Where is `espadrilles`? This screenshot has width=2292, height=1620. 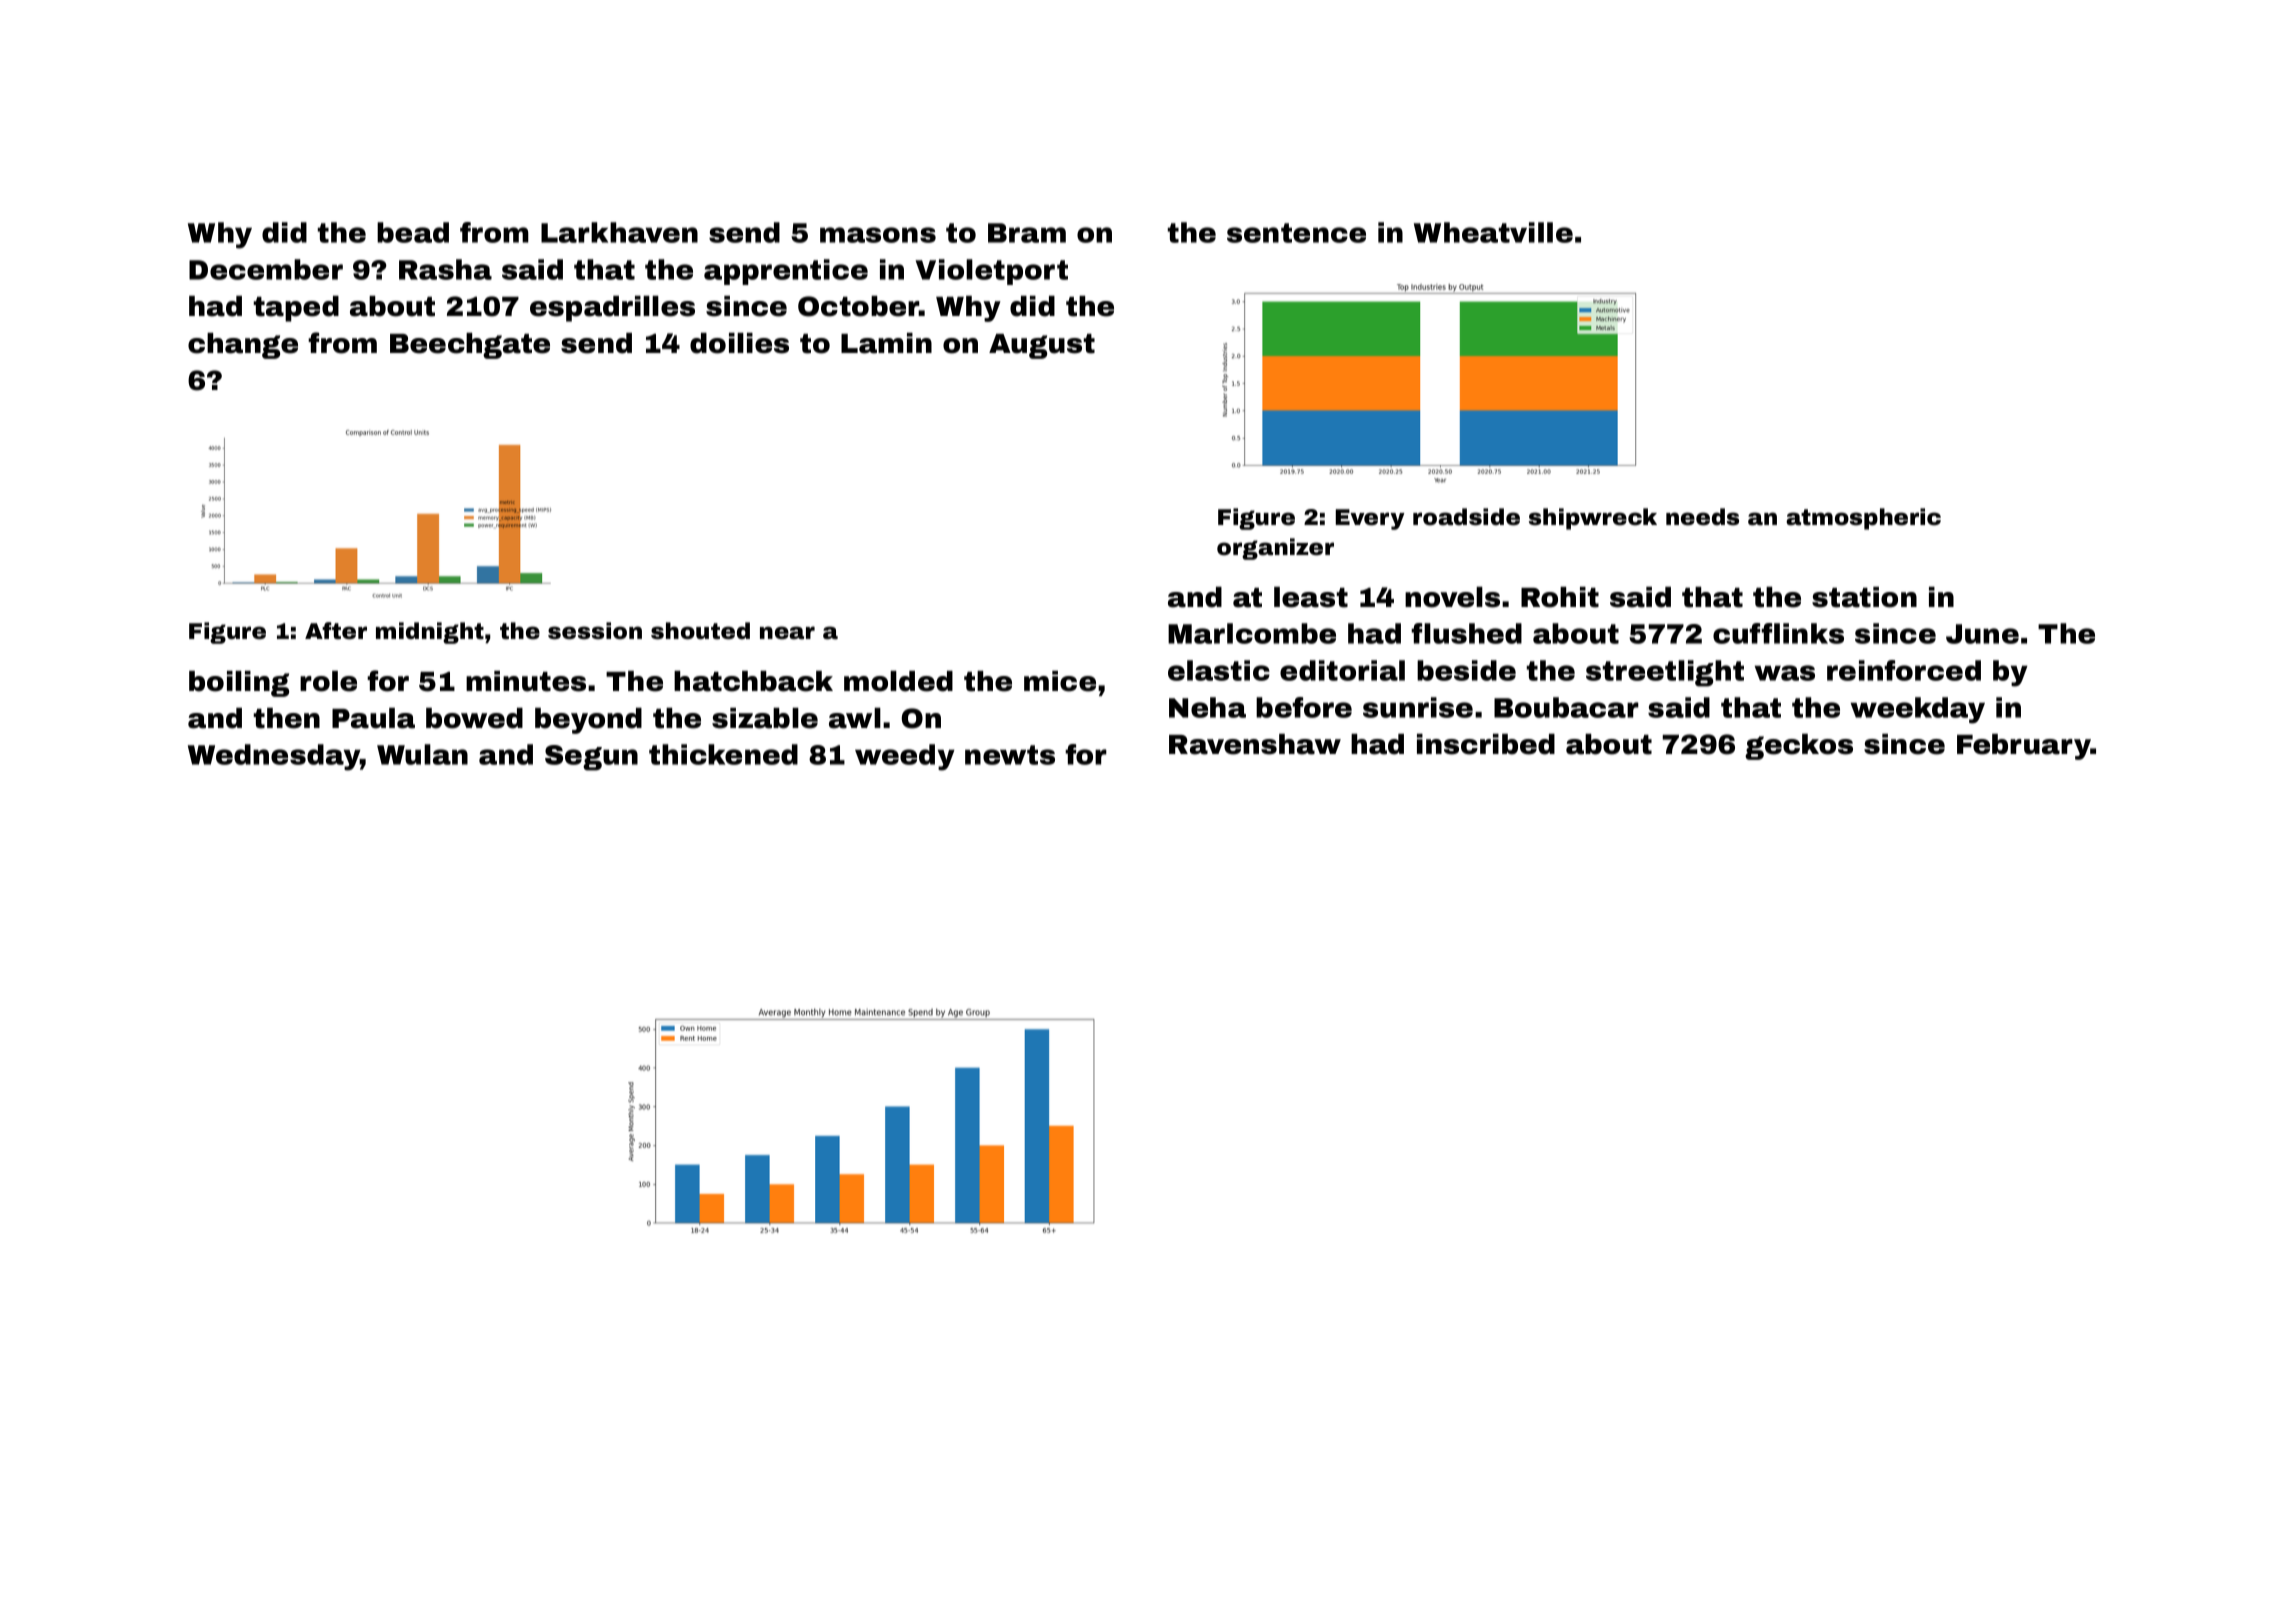 espadrilles is located at coordinates (612, 309).
